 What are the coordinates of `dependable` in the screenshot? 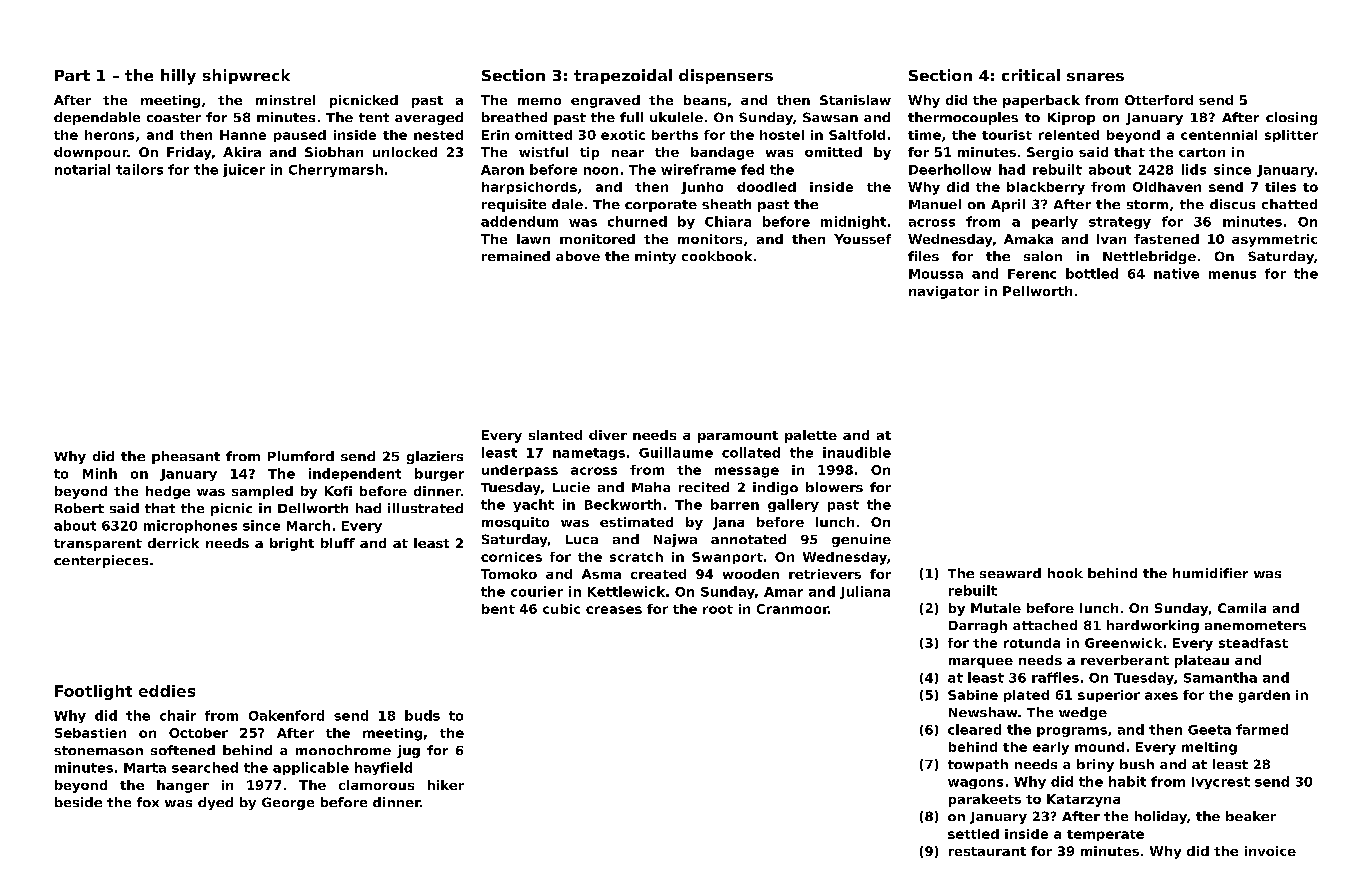 It's located at (97, 118).
